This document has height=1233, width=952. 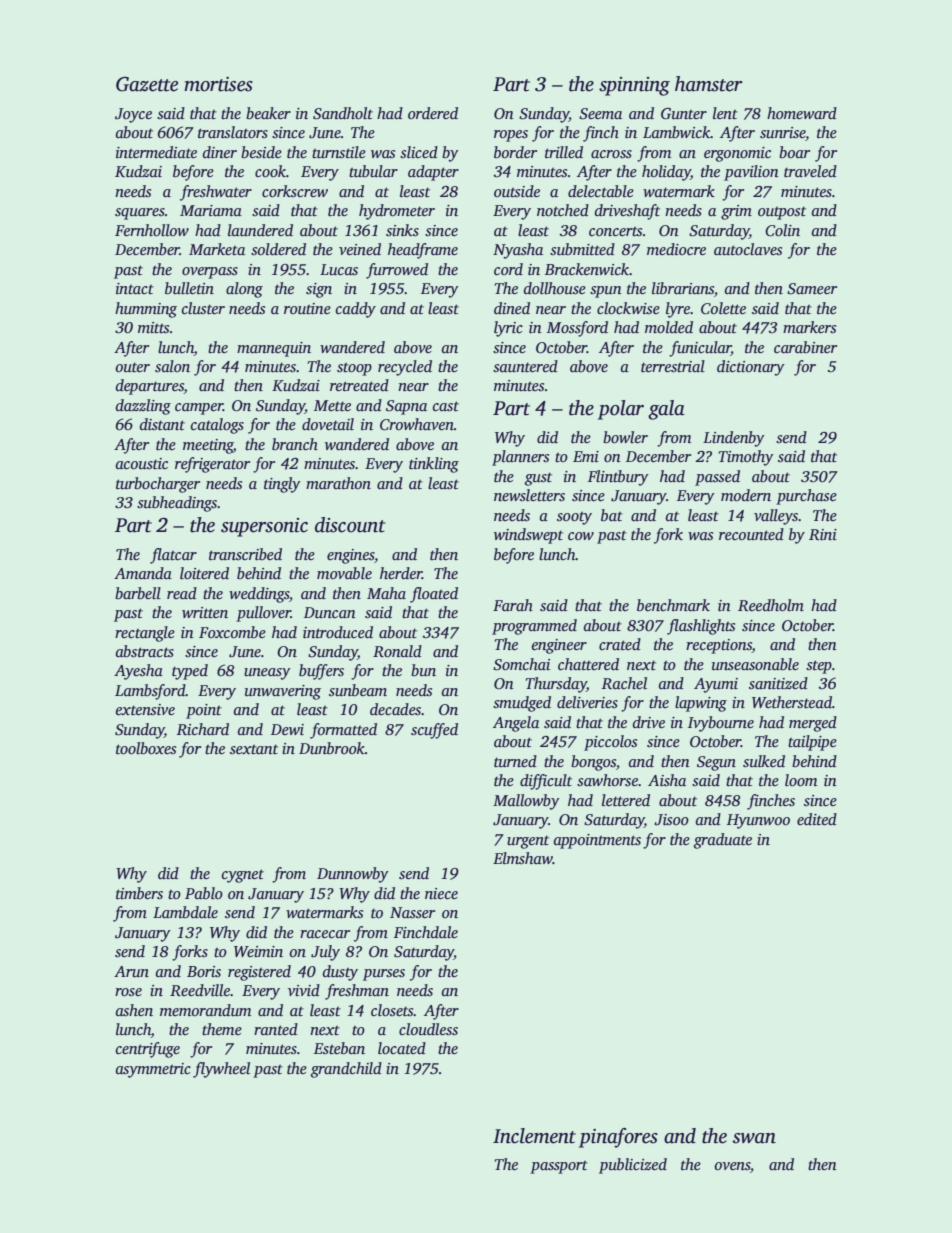 I want to click on mortises, so click(x=218, y=84).
